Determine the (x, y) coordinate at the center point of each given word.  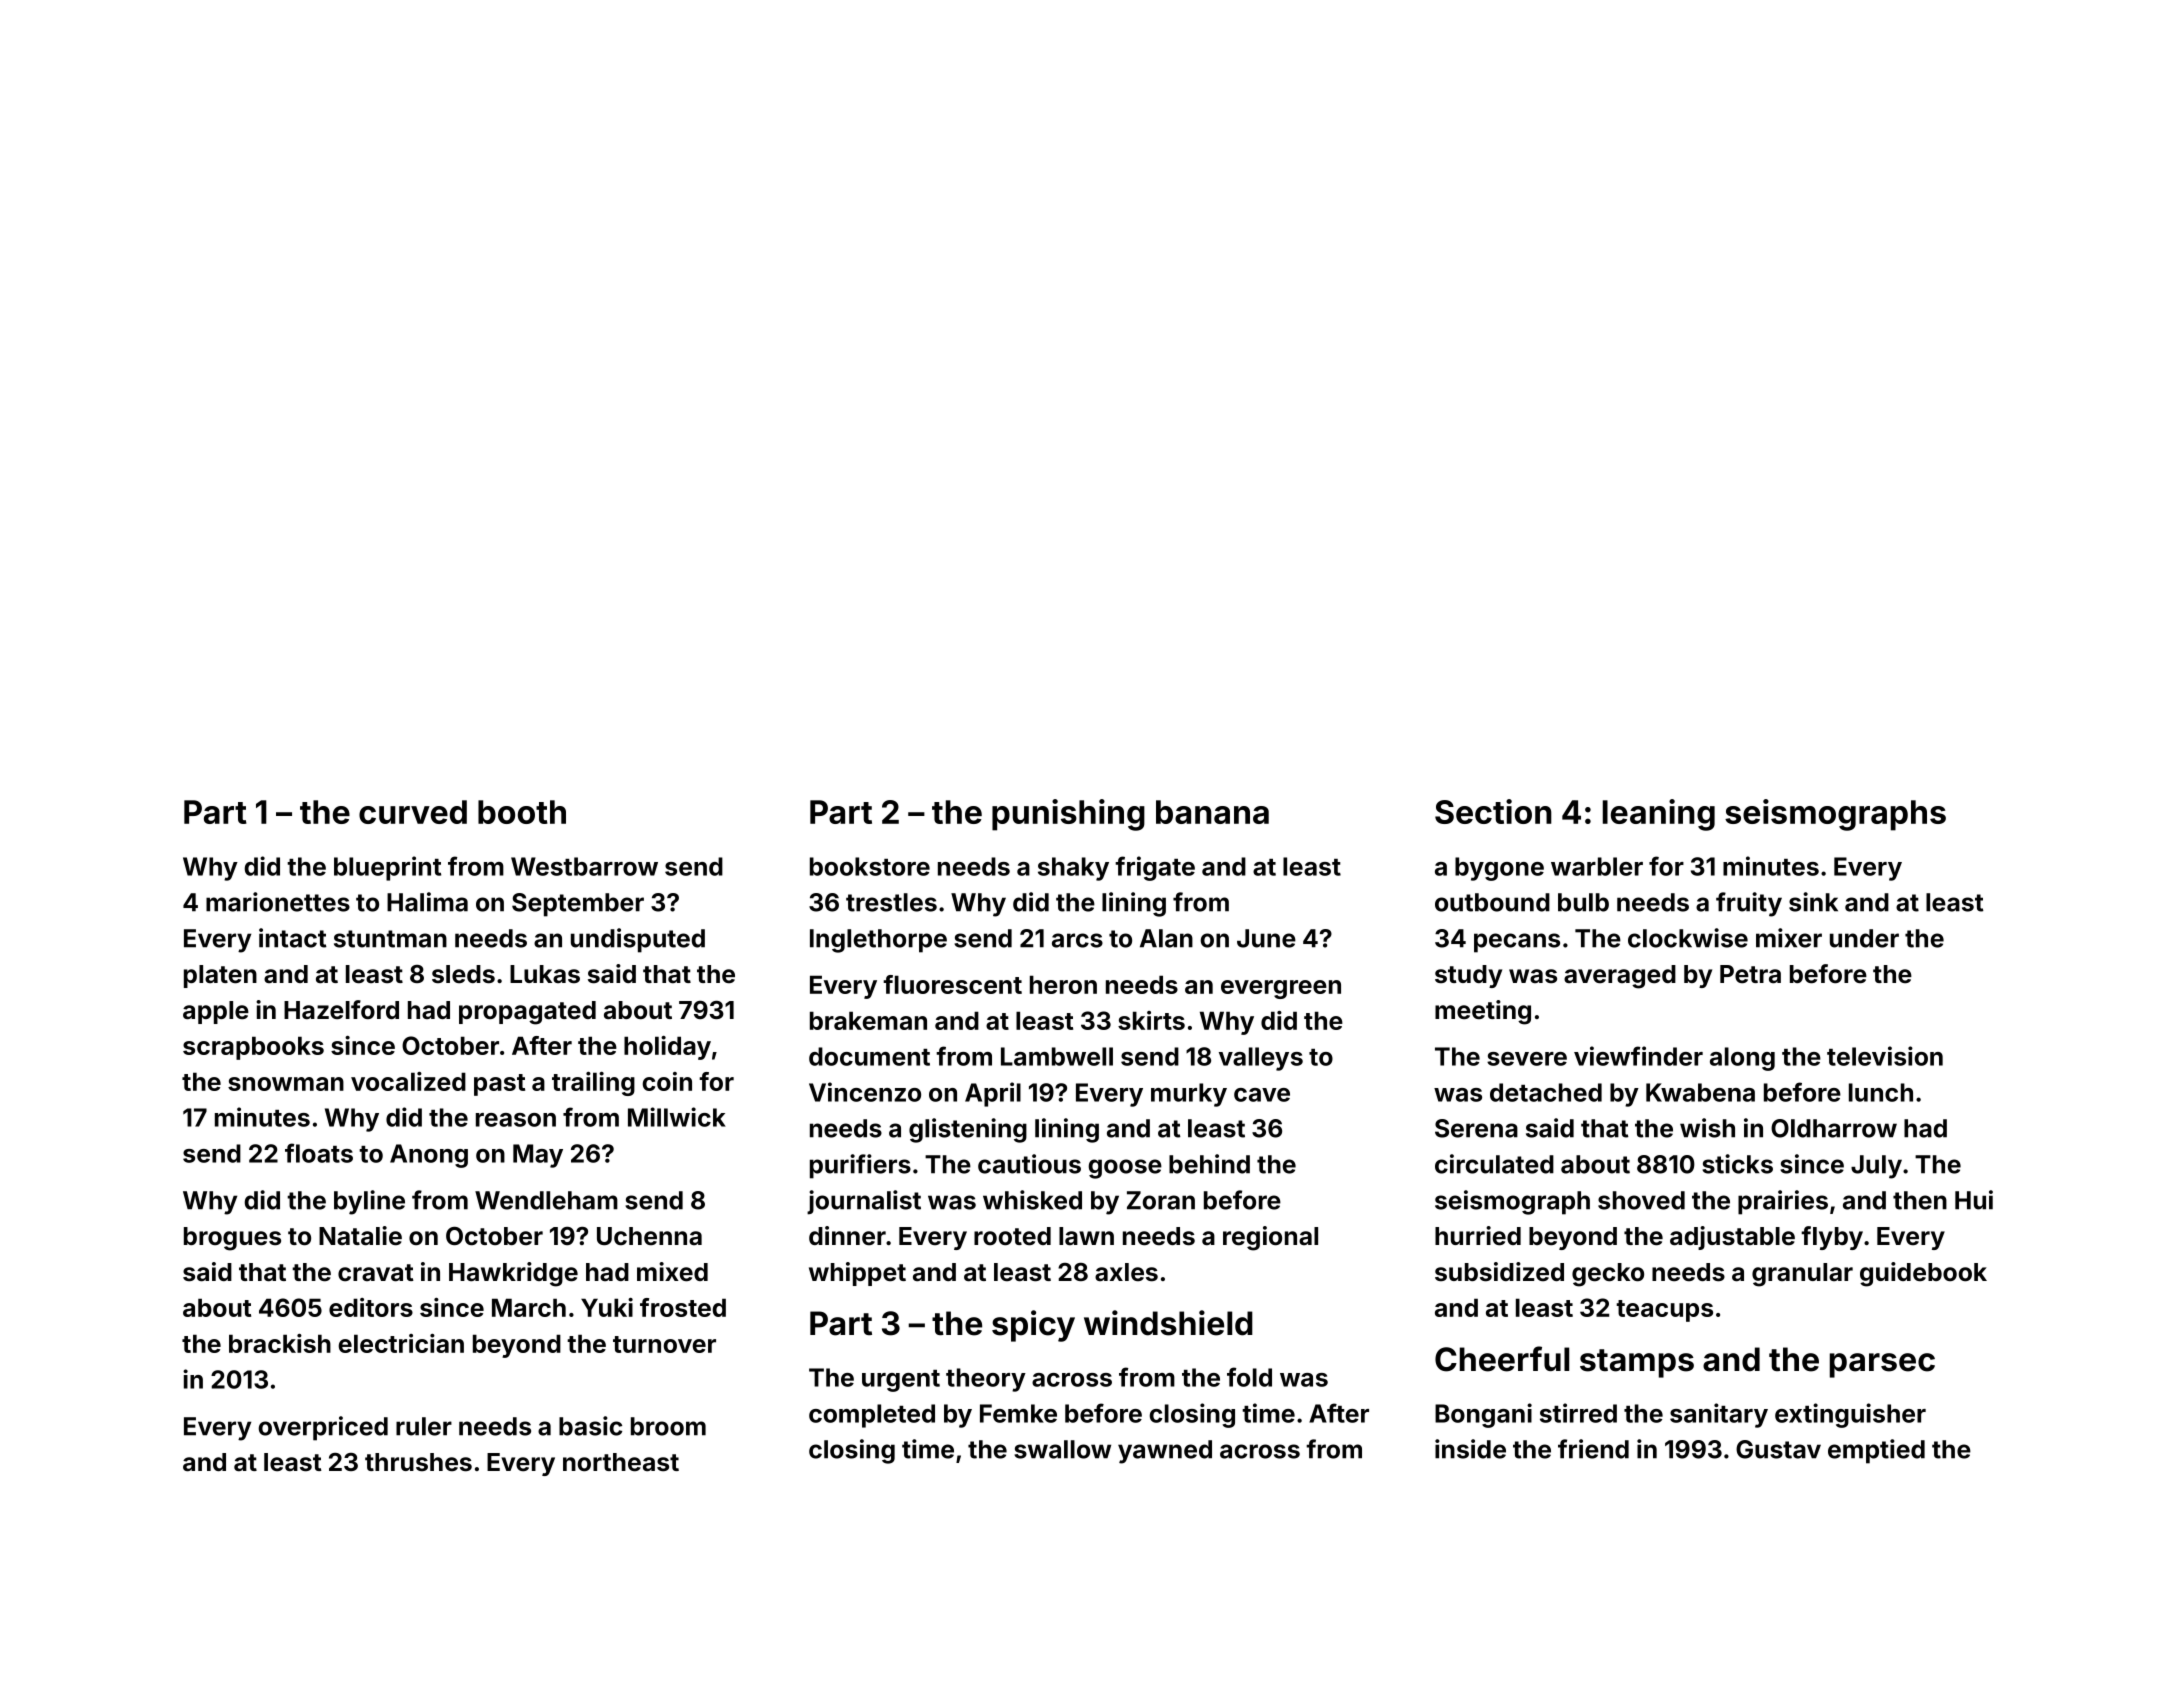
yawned (1165, 1452)
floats (319, 1153)
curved (413, 812)
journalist (864, 1202)
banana (1212, 812)
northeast (621, 1462)
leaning (1659, 815)
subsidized (1499, 1272)
